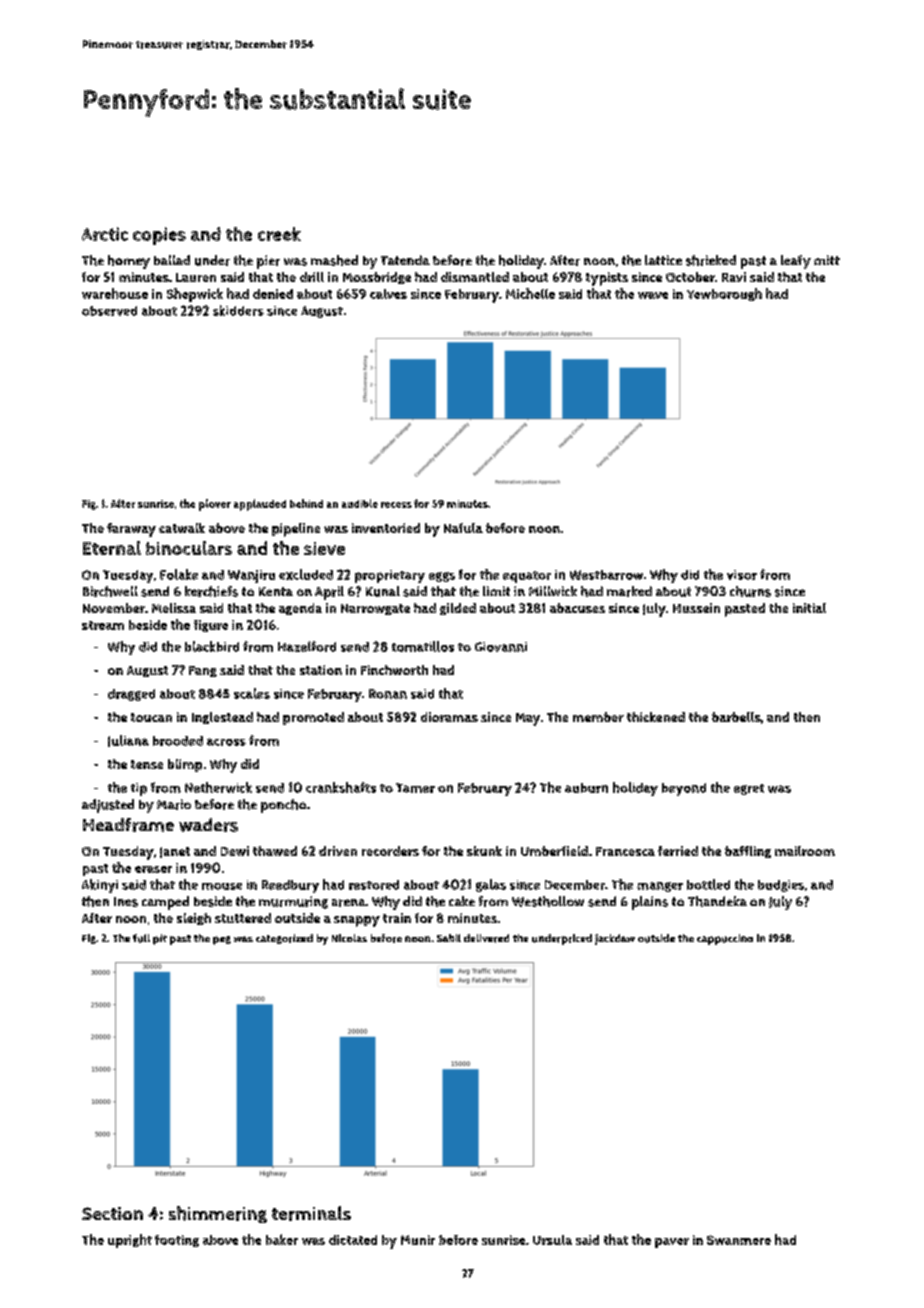 The width and height of the document is (924, 1308). I want to click on thawed, so click(275, 851).
